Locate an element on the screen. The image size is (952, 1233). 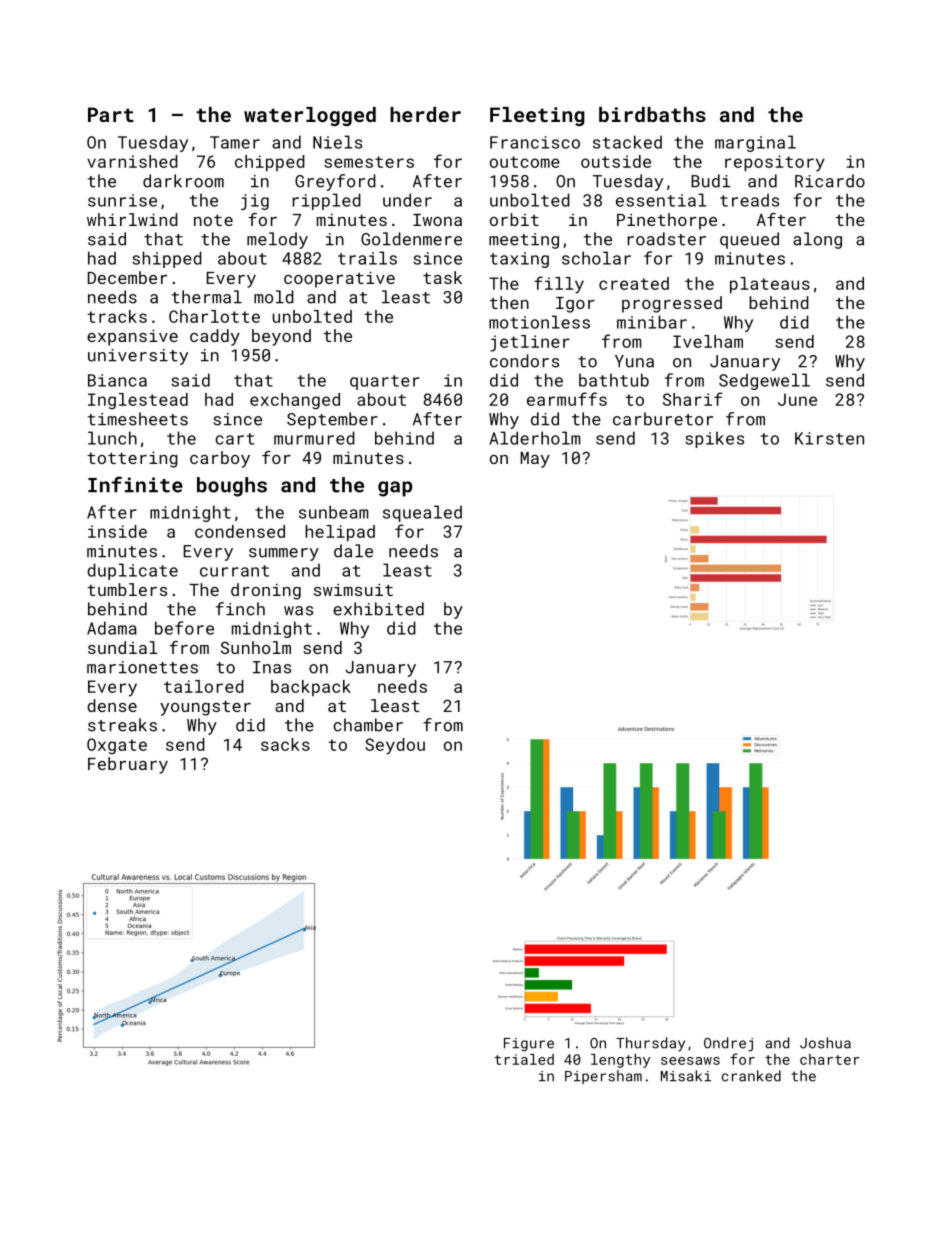
before is located at coordinates (184, 628).
